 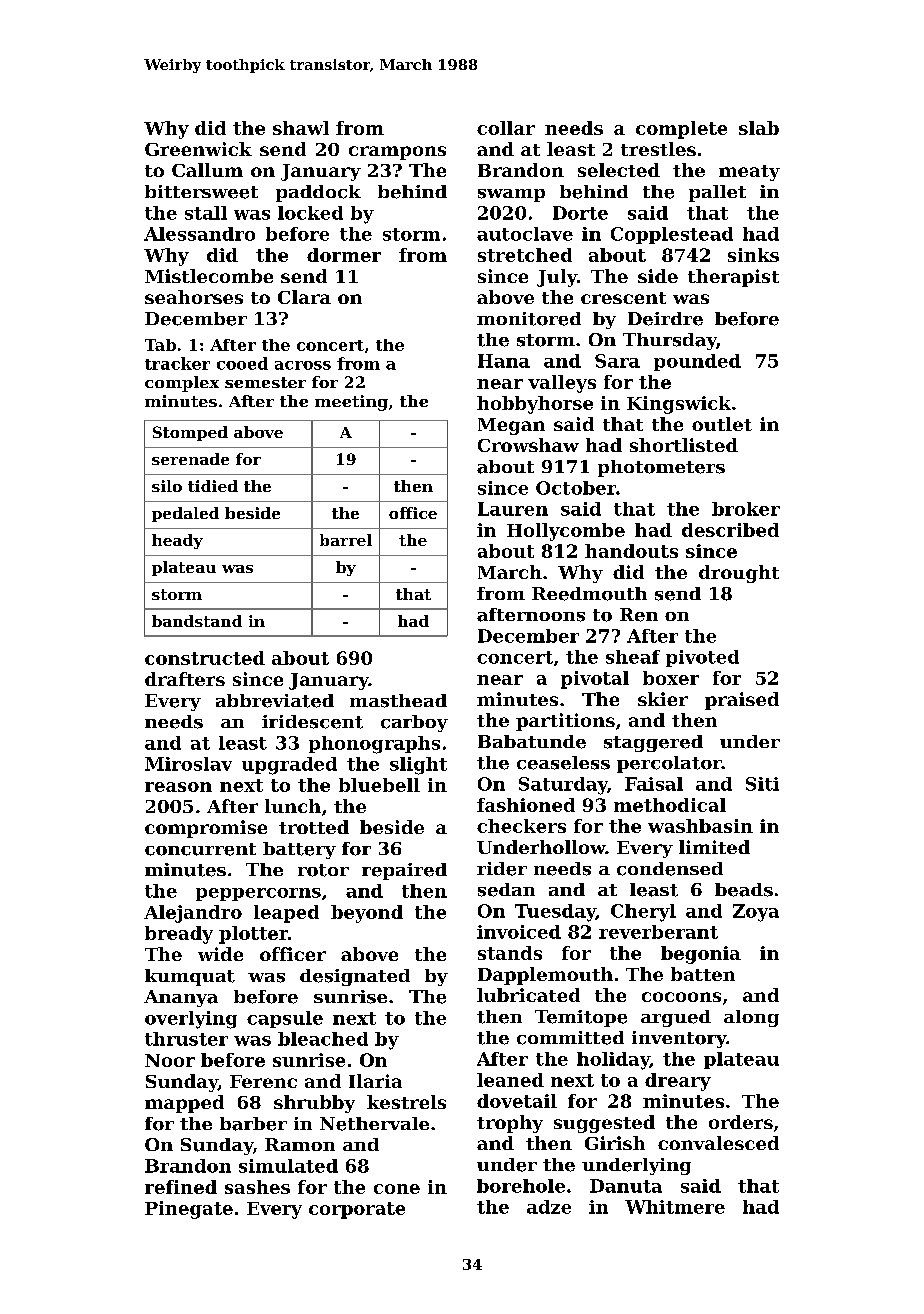 I want to click on collar, so click(x=506, y=128).
